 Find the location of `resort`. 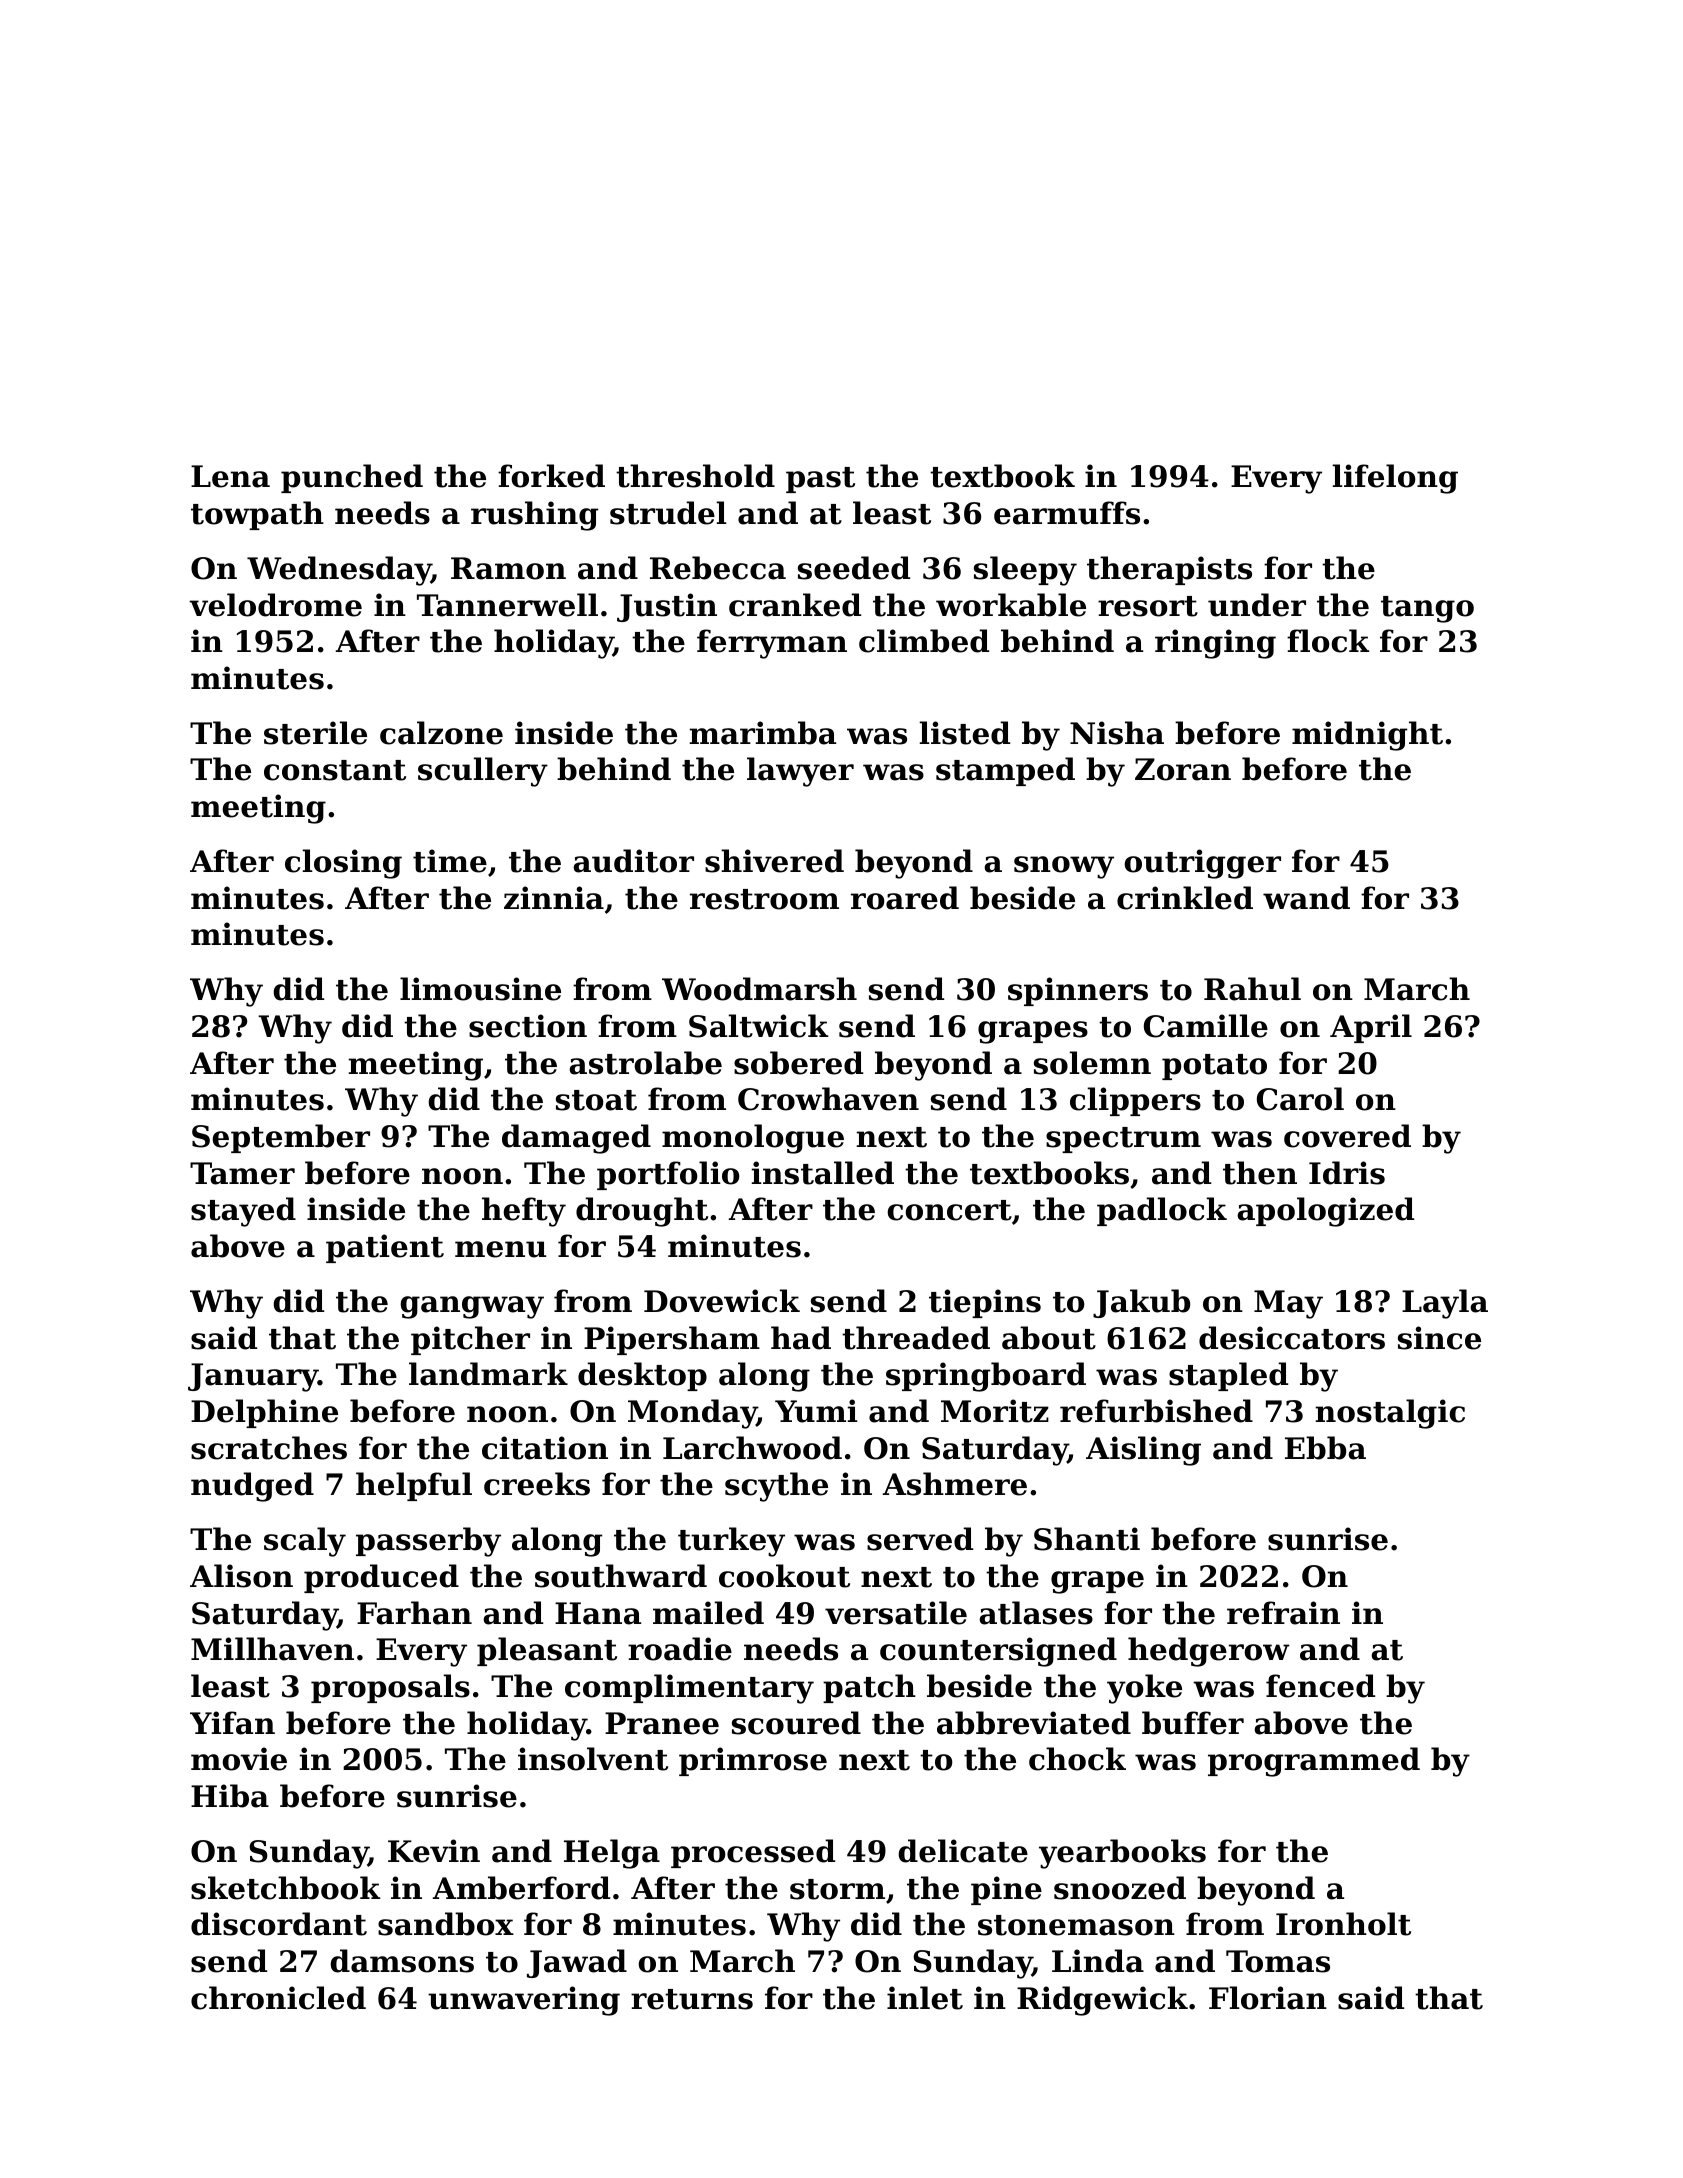

resort is located at coordinates (1148, 606).
